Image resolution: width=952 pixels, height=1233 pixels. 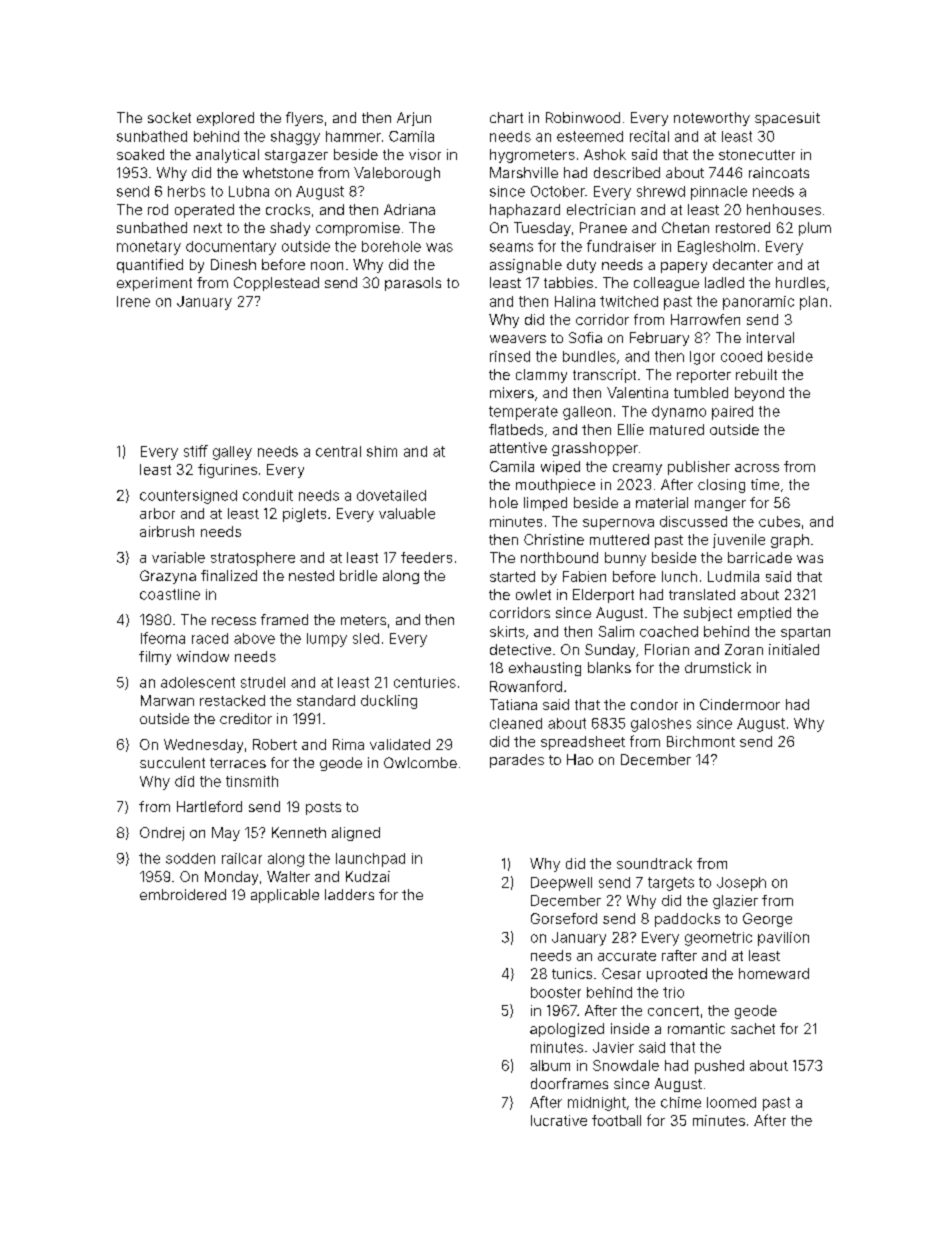 What do you see at coordinates (550, 1065) in the image?
I see `album` at bounding box center [550, 1065].
